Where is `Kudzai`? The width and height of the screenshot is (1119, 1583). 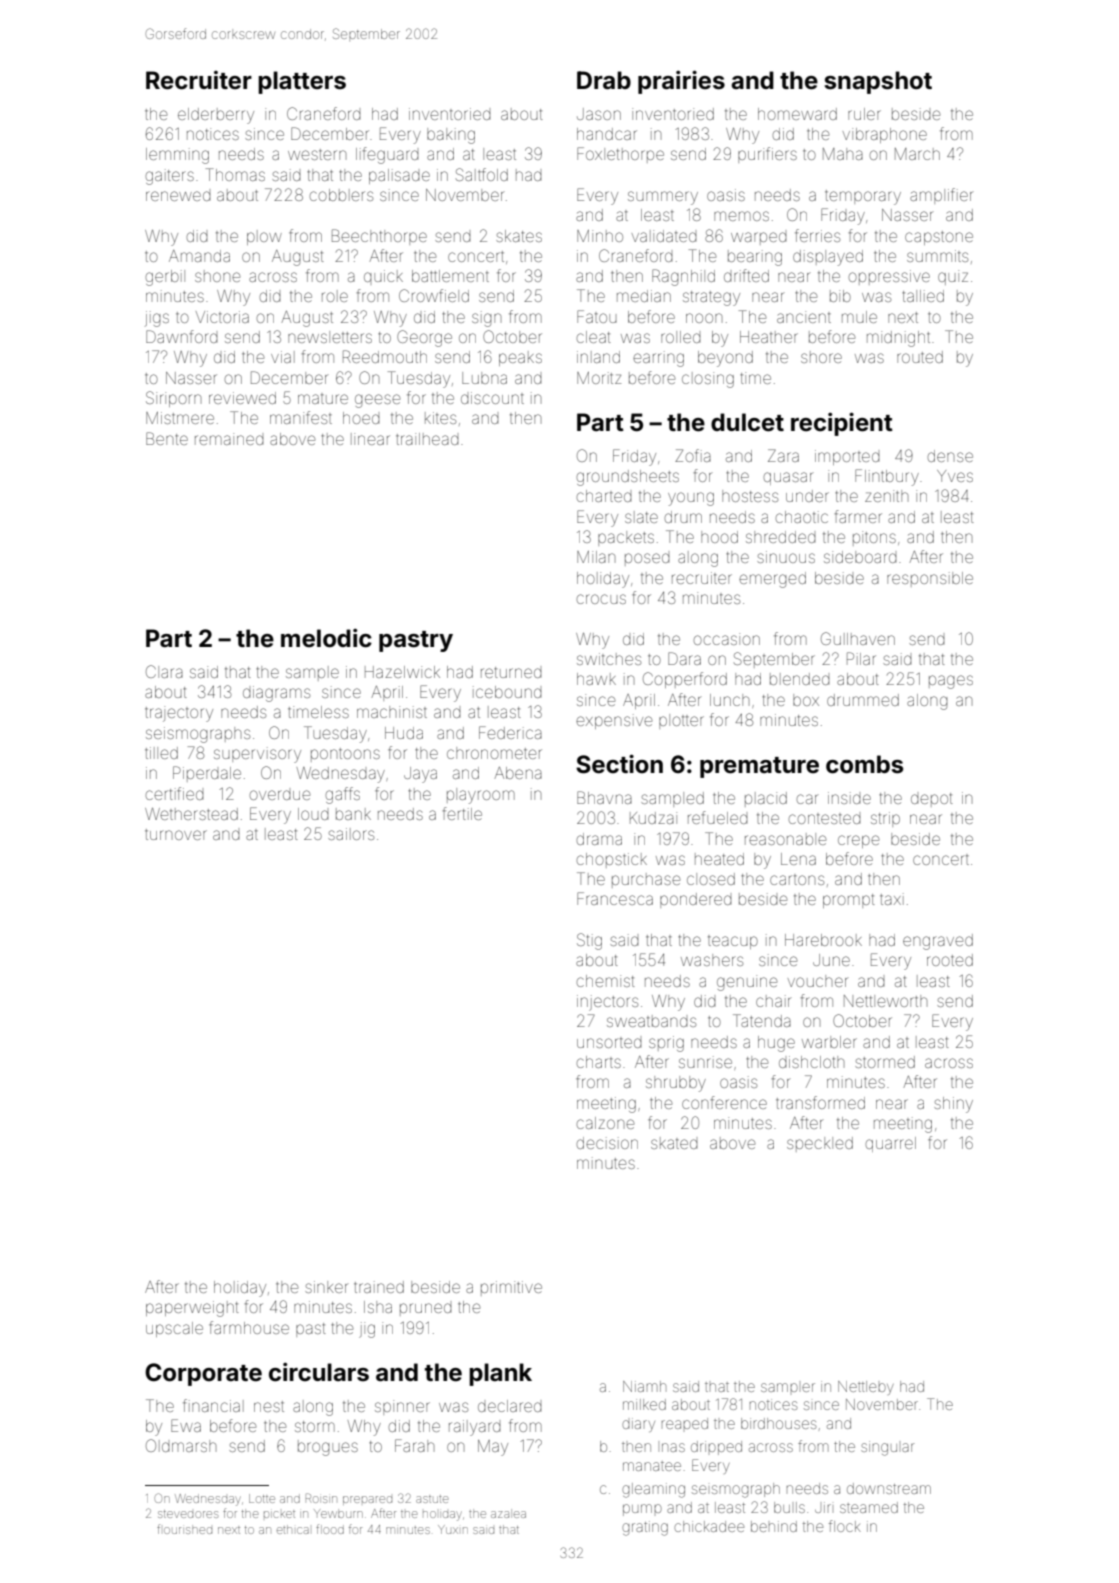
Kudzai is located at coordinates (653, 818).
